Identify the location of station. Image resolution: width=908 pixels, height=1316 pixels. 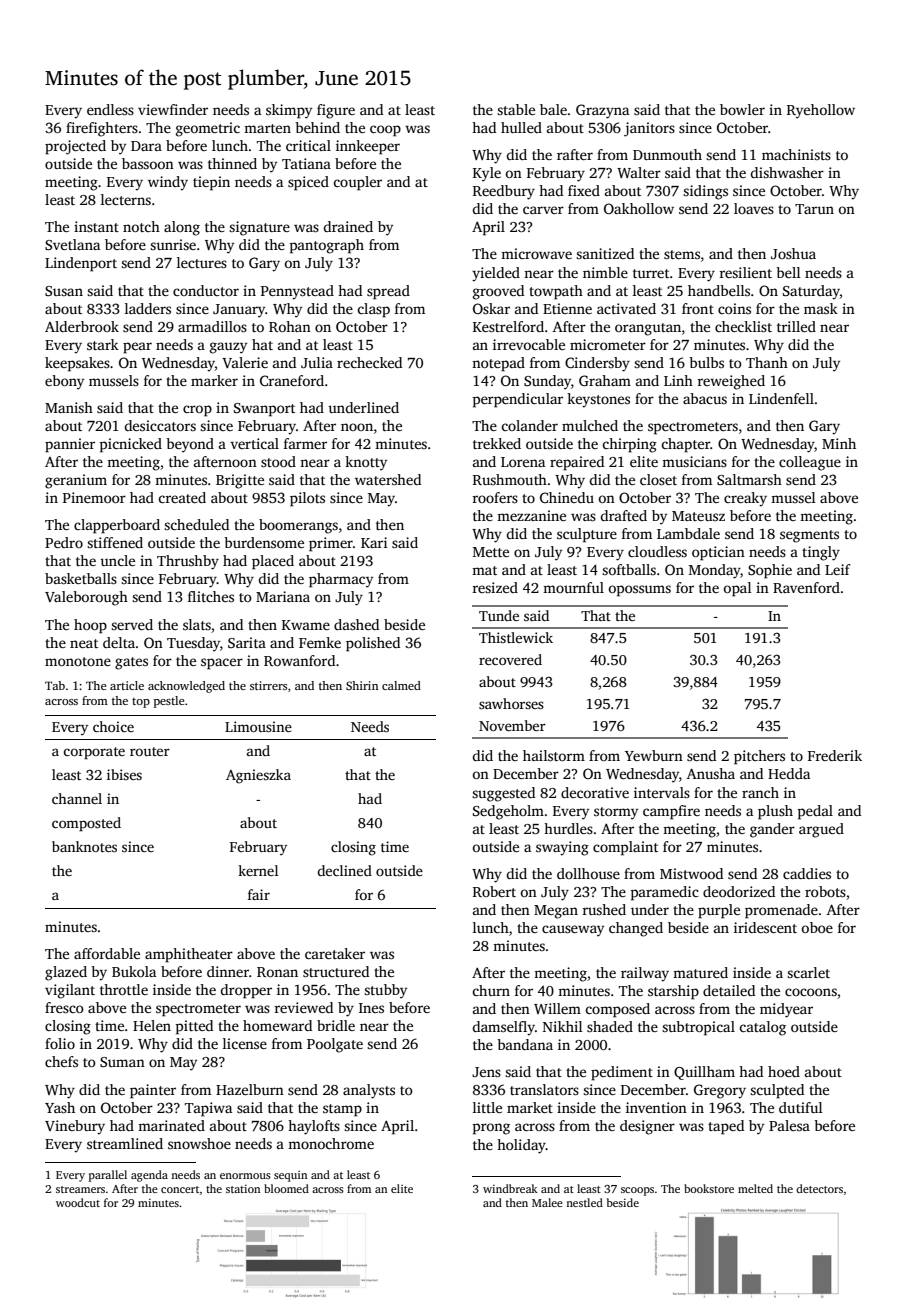
(243, 1189).
